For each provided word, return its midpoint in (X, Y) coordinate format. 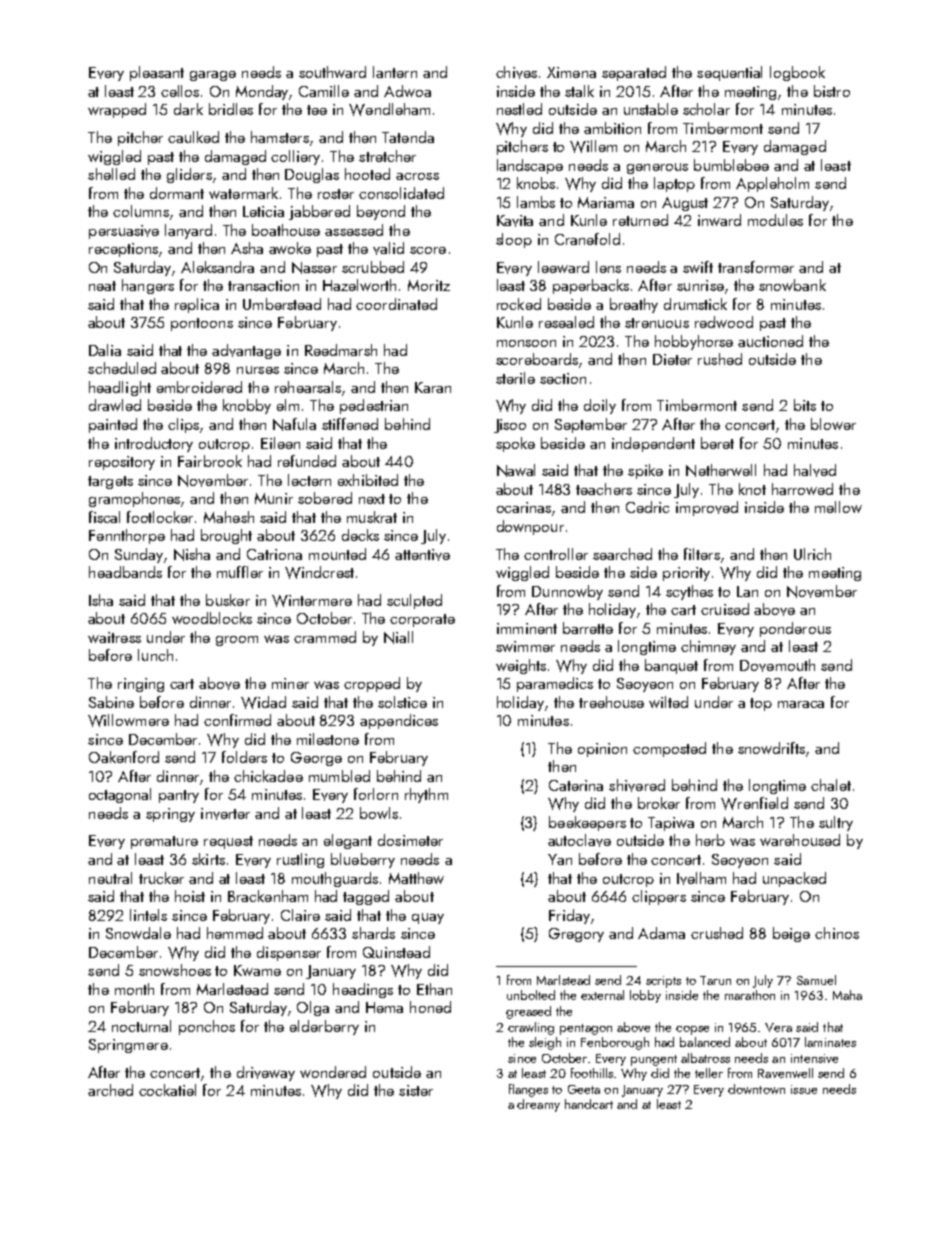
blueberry (363, 860)
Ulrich (812, 554)
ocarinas (524, 507)
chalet (831, 785)
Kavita (515, 221)
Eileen (280, 443)
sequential (729, 73)
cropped (372, 684)
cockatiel (167, 1090)
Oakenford (124, 757)
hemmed (235, 933)
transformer (756, 267)
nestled (519, 109)
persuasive (124, 232)
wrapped (117, 110)
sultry (836, 823)
